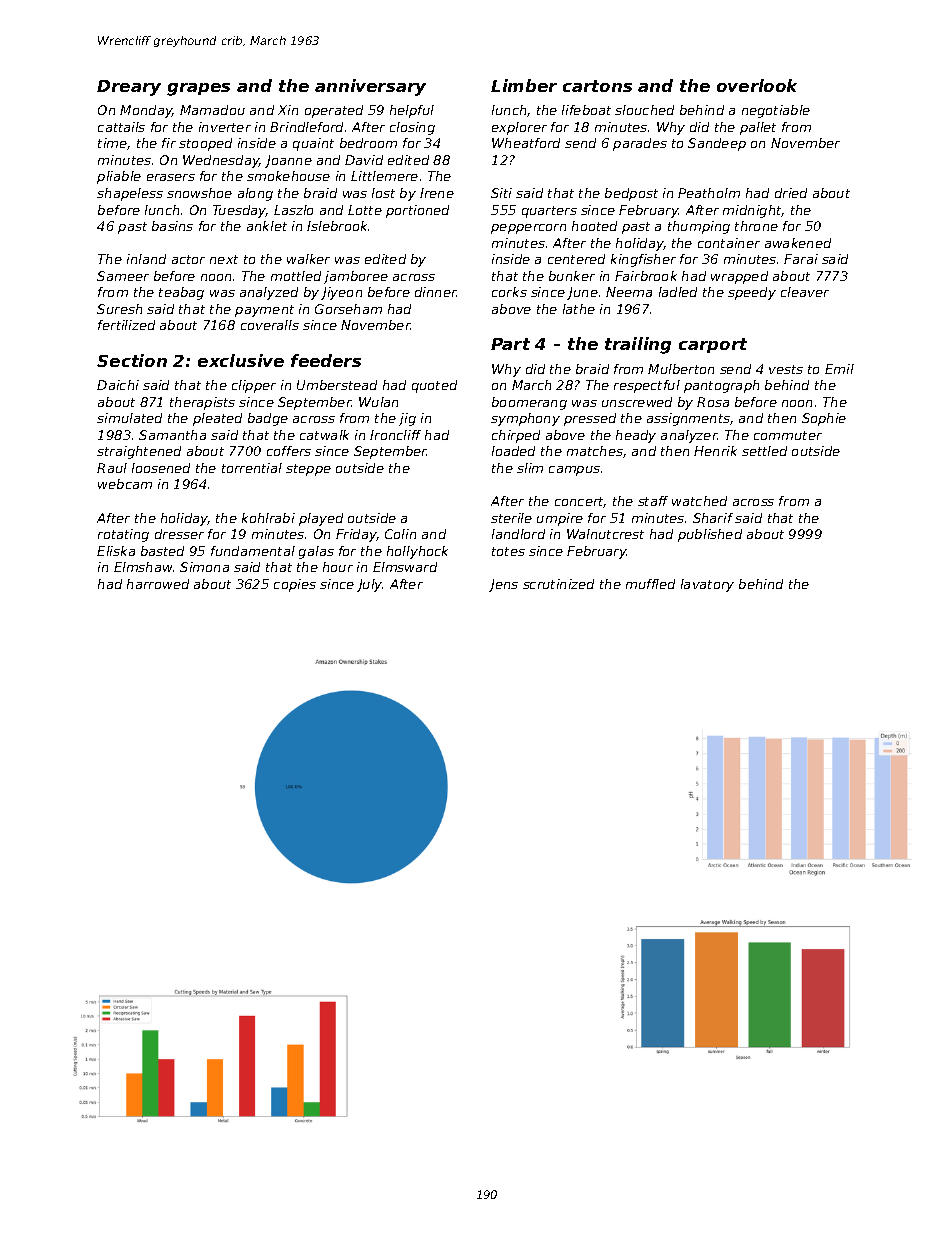 The image size is (952, 1233). Describe the element at coordinates (295, 585) in the screenshot. I see `copies` at that location.
